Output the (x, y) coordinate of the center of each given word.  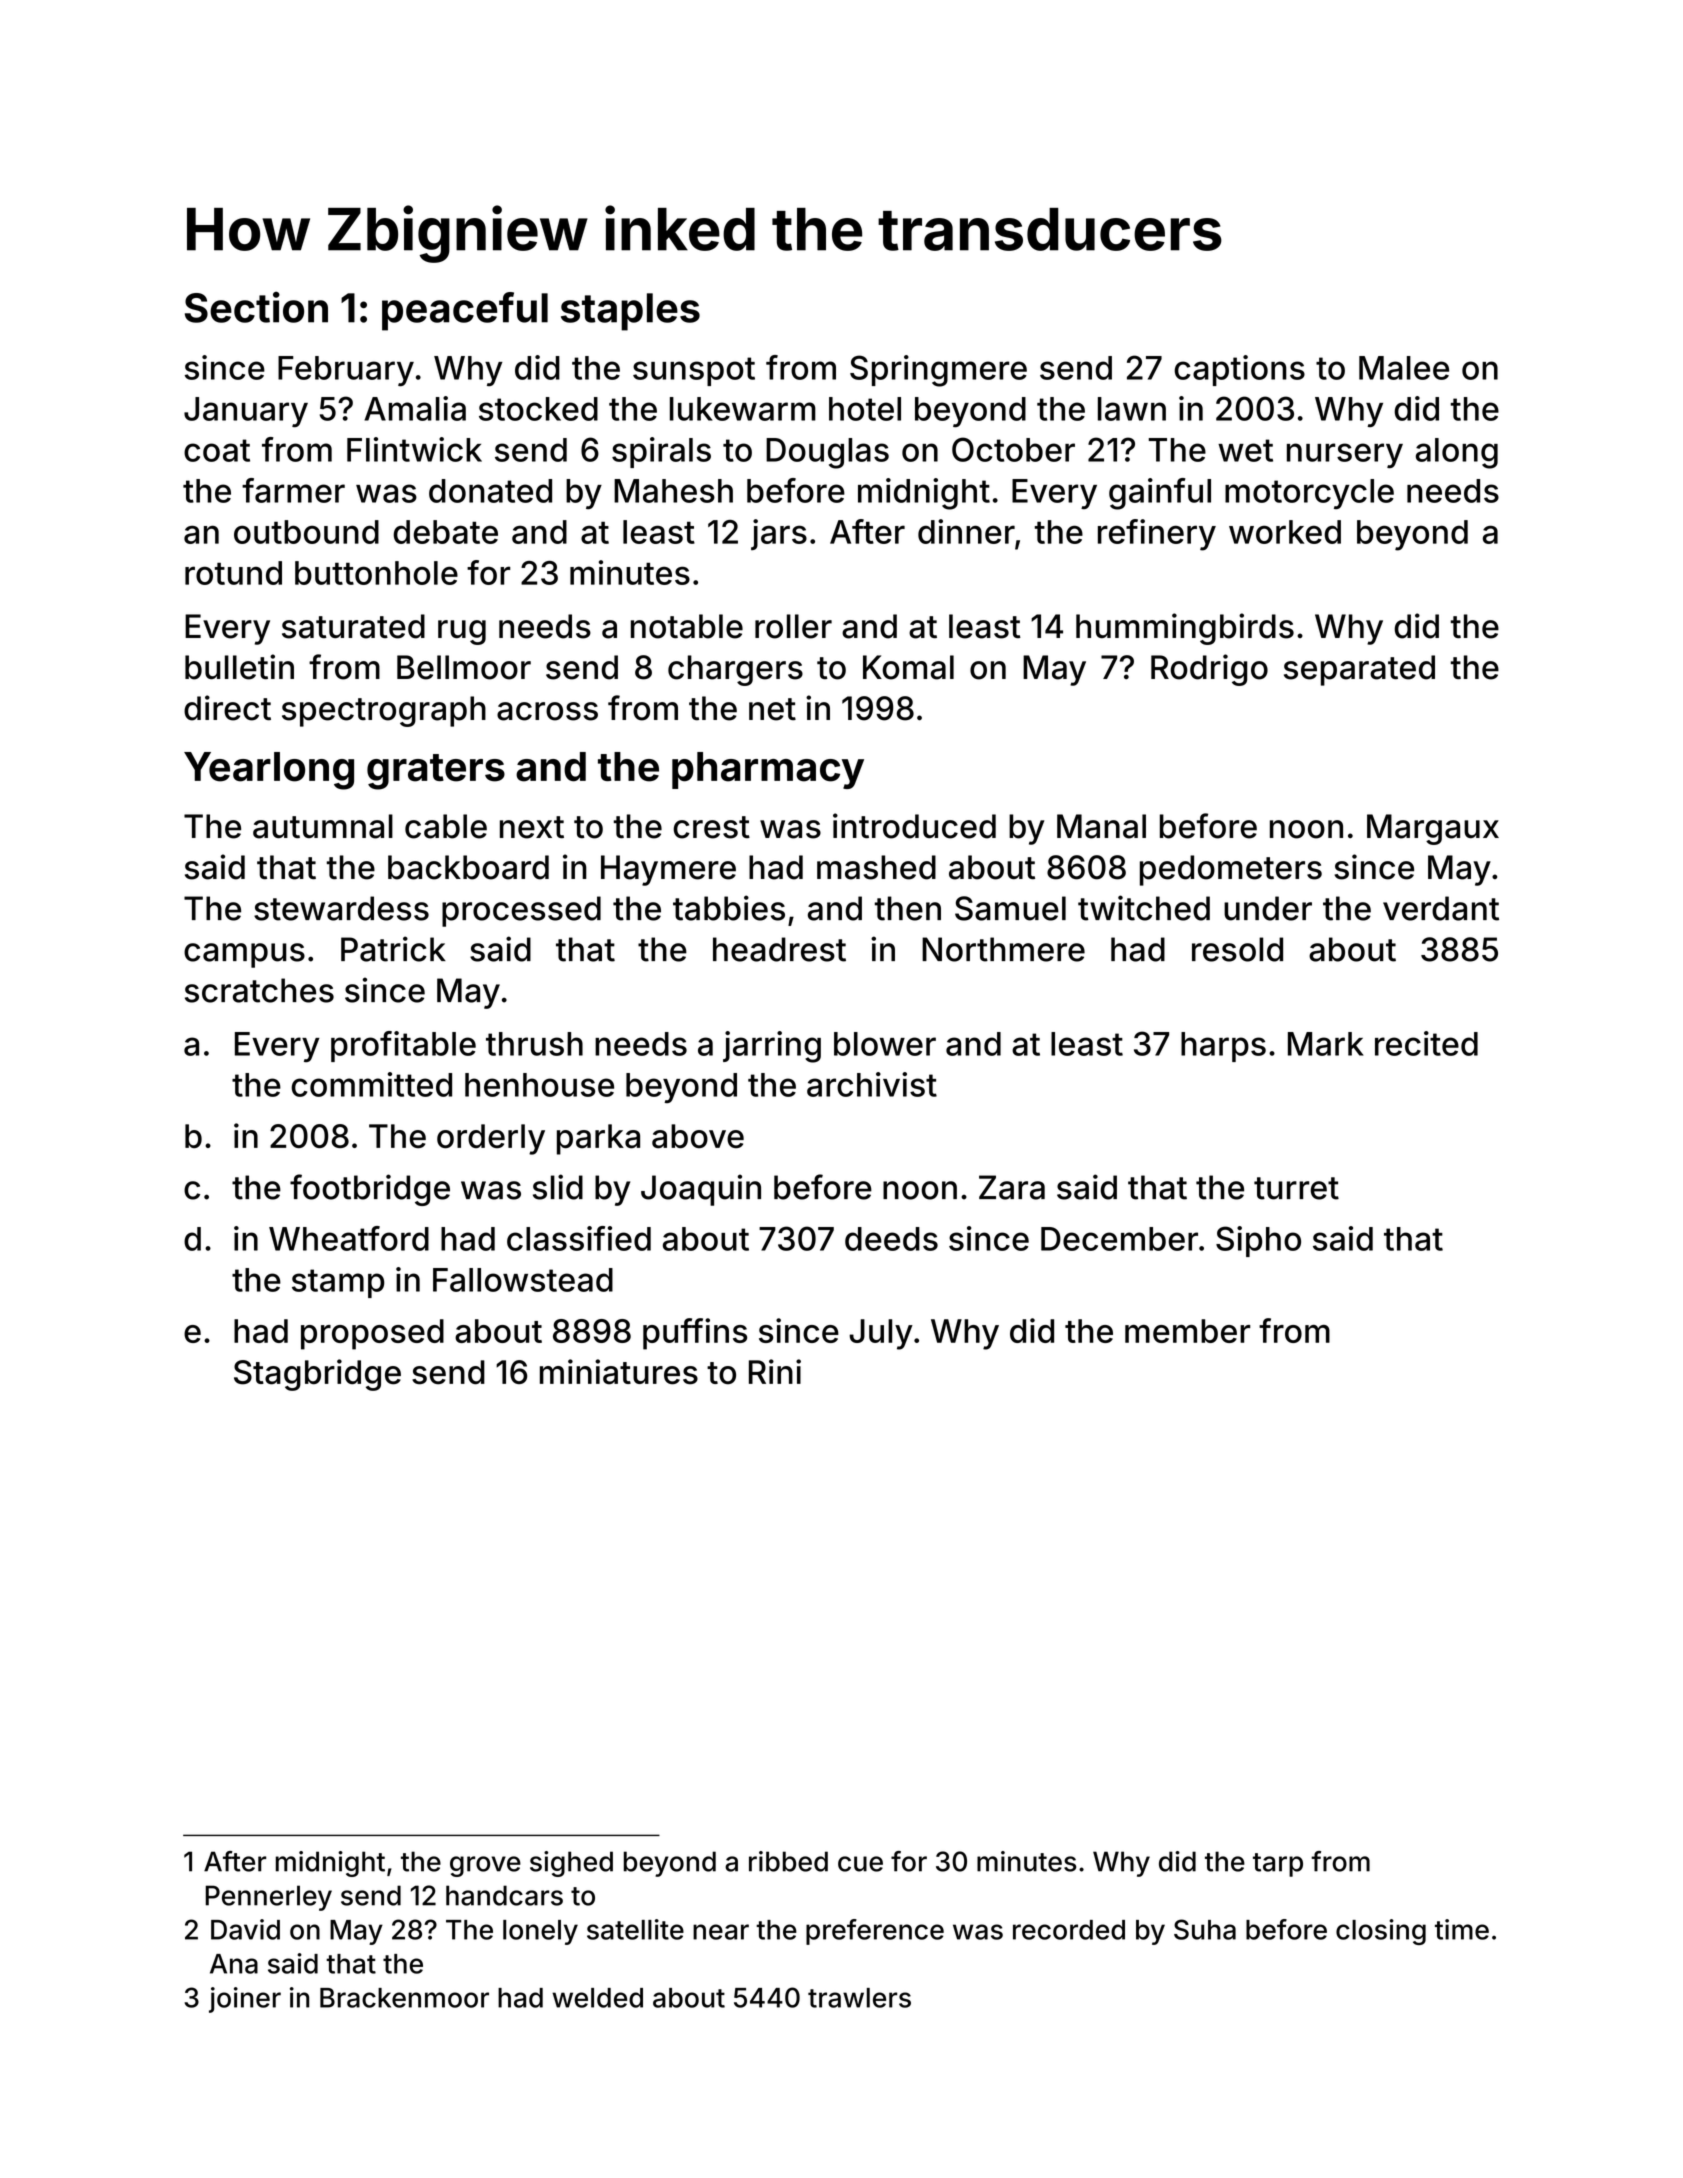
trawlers (859, 1998)
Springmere (938, 371)
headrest (779, 949)
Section (256, 307)
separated (1359, 670)
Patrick (393, 949)
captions (1239, 370)
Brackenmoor (404, 1998)
